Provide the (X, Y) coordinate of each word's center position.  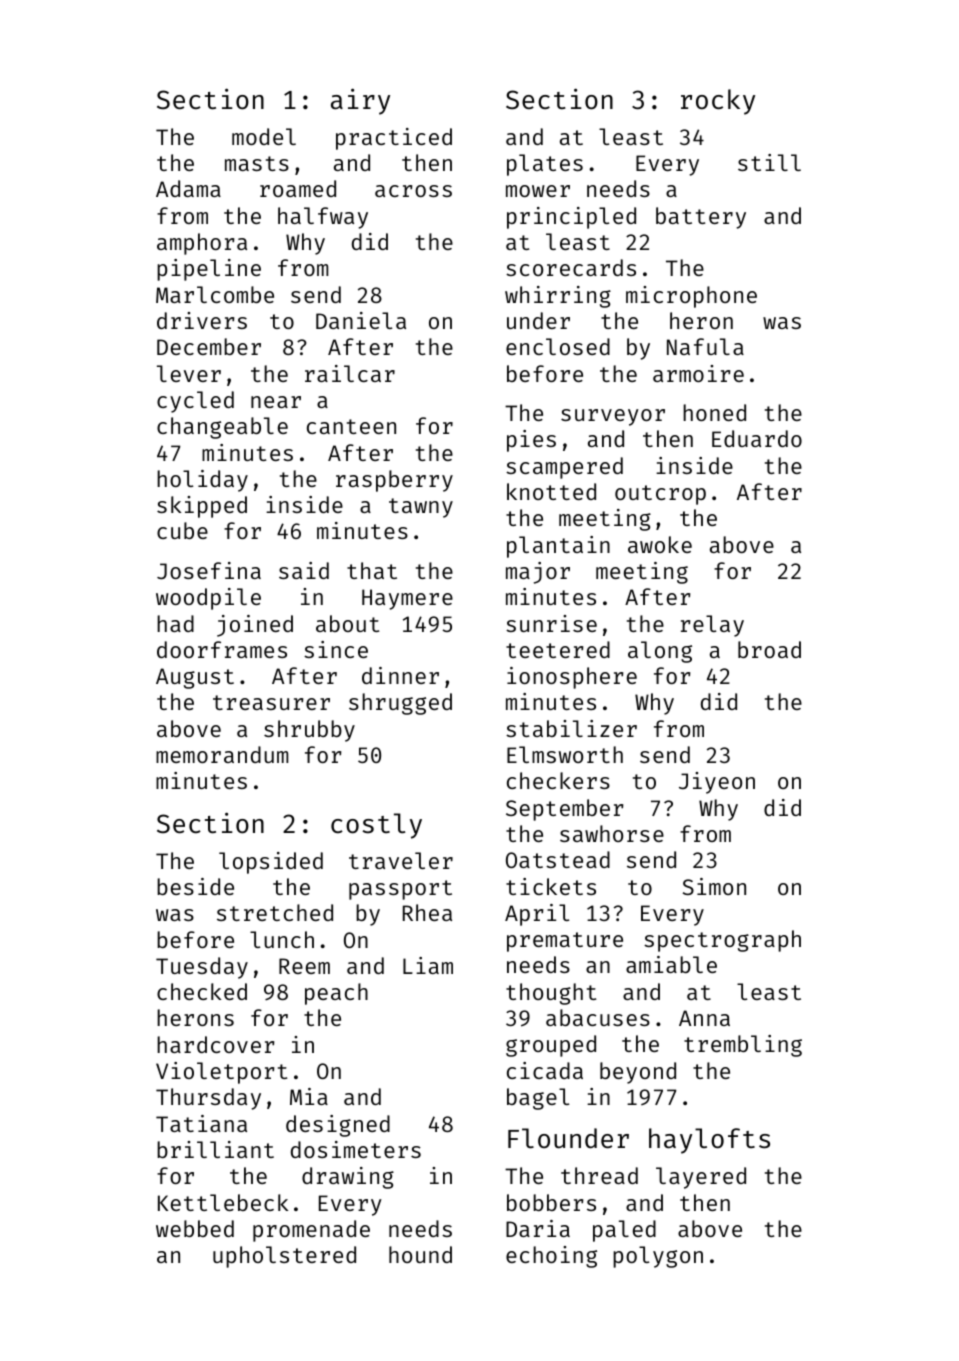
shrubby (309, 731)
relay (712, 626)
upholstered (284, 1257)
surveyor (613, 417)
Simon (714, 886)
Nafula (705, 346)
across (413, 191)
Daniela (361, 320)
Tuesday (202, 968)
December (209, 346)
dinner (400, 675)
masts (257, 163)
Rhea (427, 912)
